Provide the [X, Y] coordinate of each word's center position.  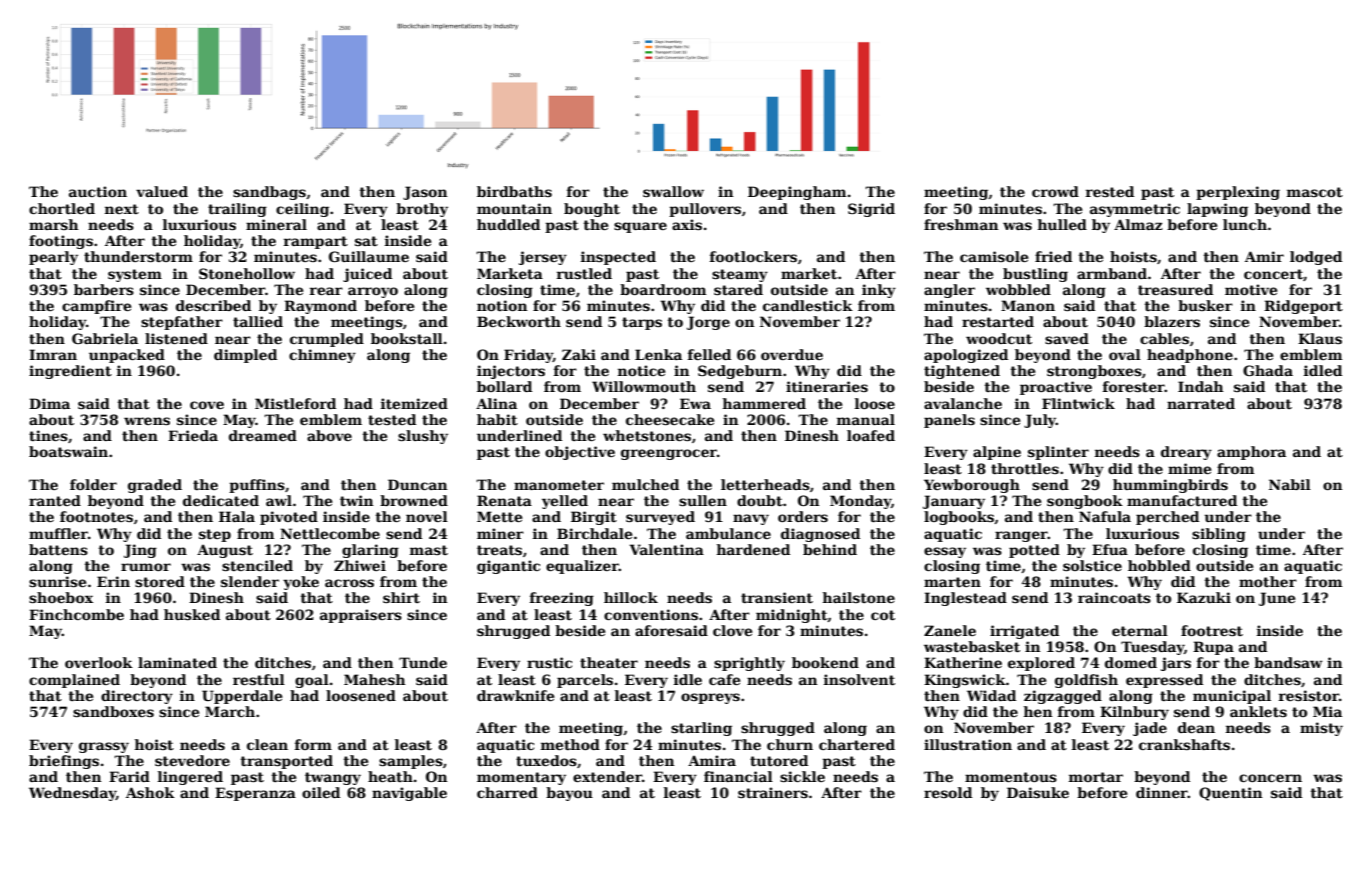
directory [137, 697]
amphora [1251, 453]
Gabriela [105, 338]
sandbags [269, 193]
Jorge [708, 323]
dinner [1162, 792]
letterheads [765, 484]
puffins [257, 486]
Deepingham [797, 193]
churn [790, 744]
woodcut [999, 338]
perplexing [1238, 193]
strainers [773, 792]
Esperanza [255, 794]
